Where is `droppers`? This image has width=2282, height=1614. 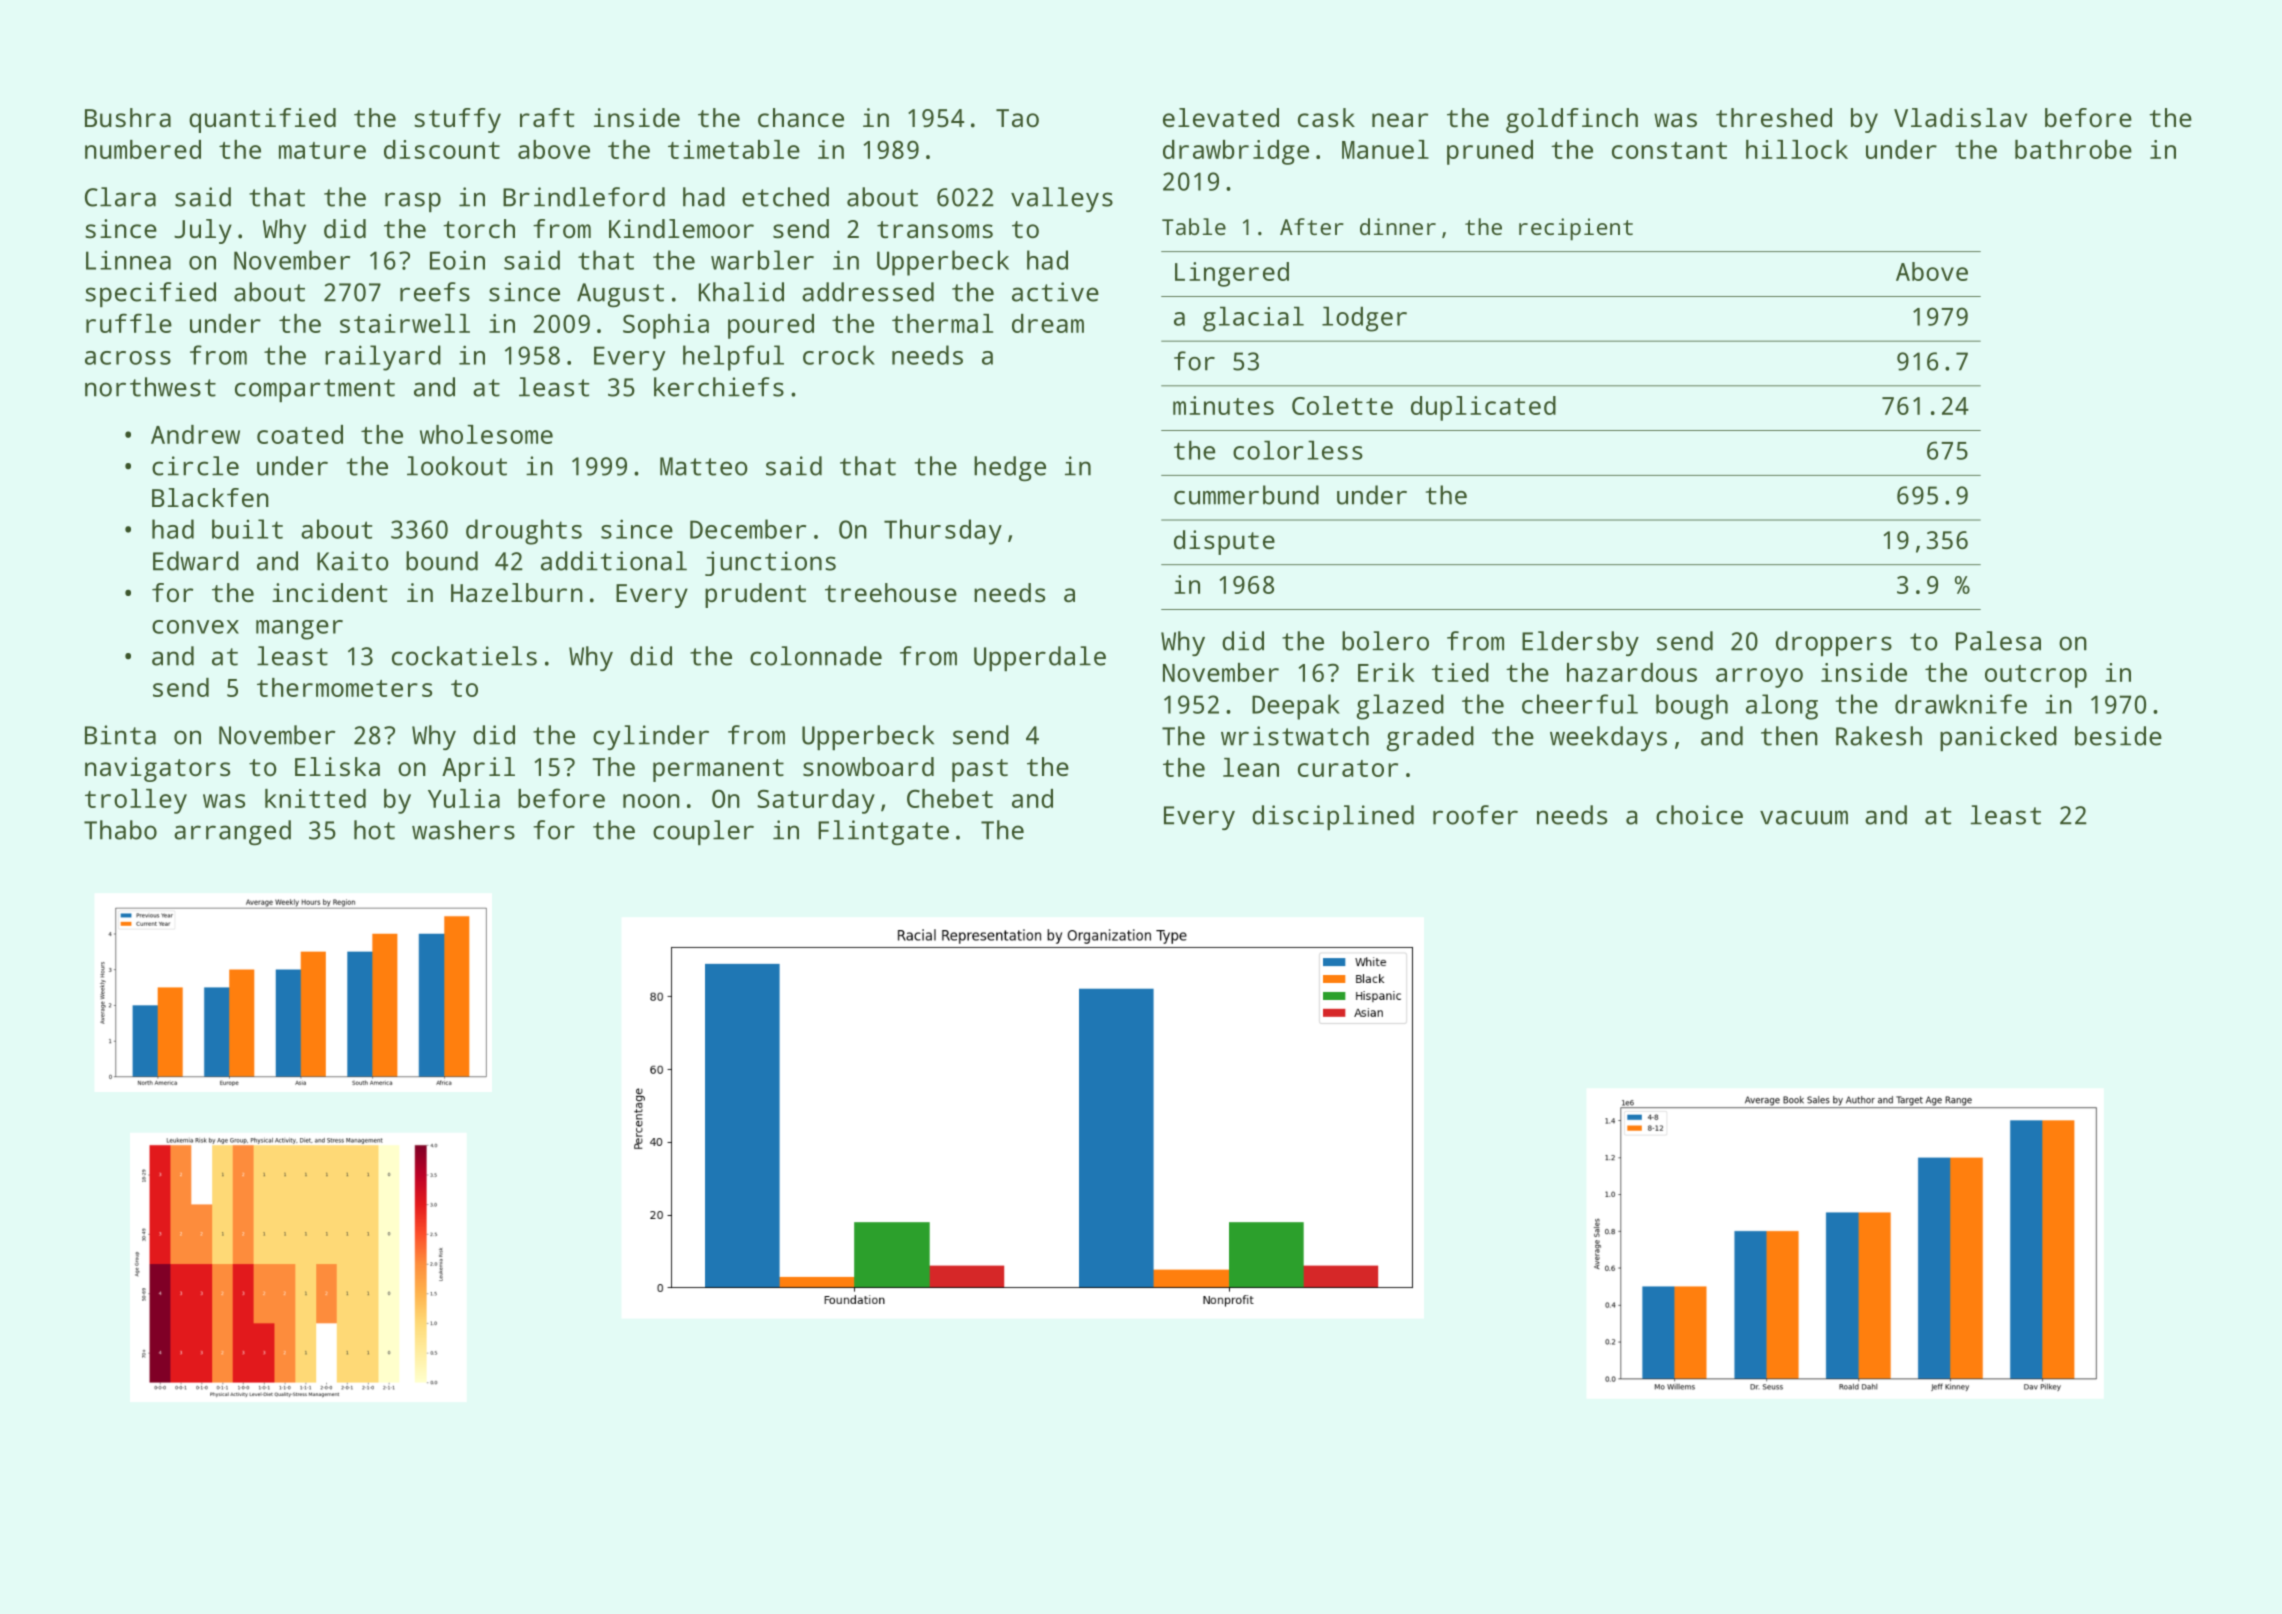
droppers is located at coordinates (1834, 643).
